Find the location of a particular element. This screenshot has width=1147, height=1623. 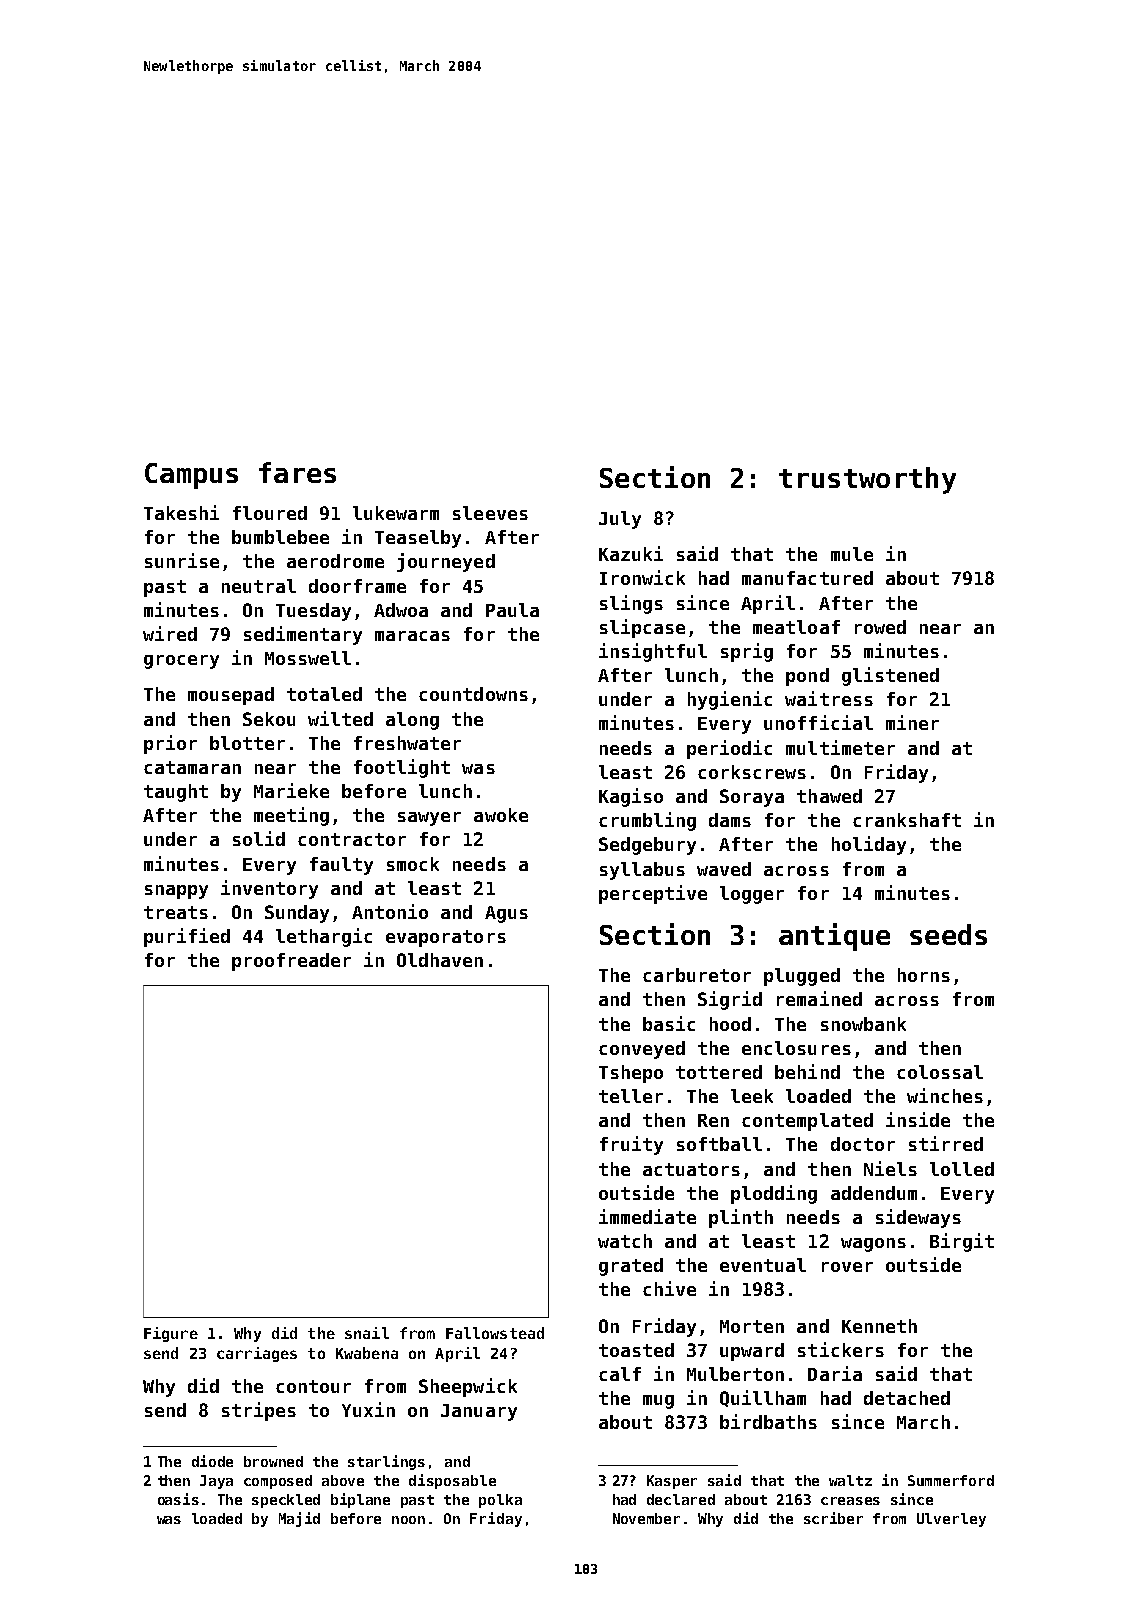

Oldhaven is located at coordinates (440, 960).
